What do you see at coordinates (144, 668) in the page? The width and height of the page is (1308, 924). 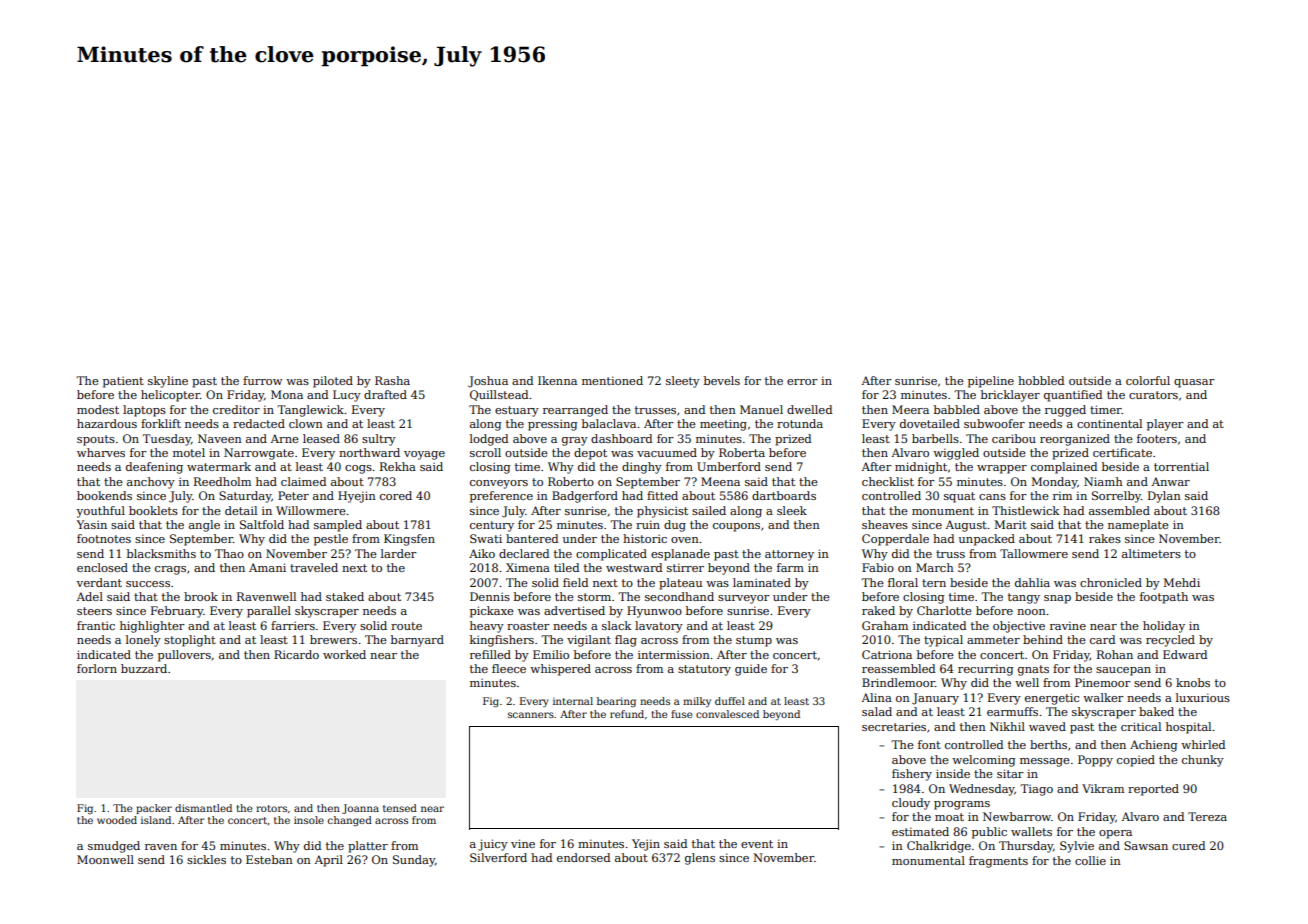 I see `buzzard` at bounding box center [144, 668].
